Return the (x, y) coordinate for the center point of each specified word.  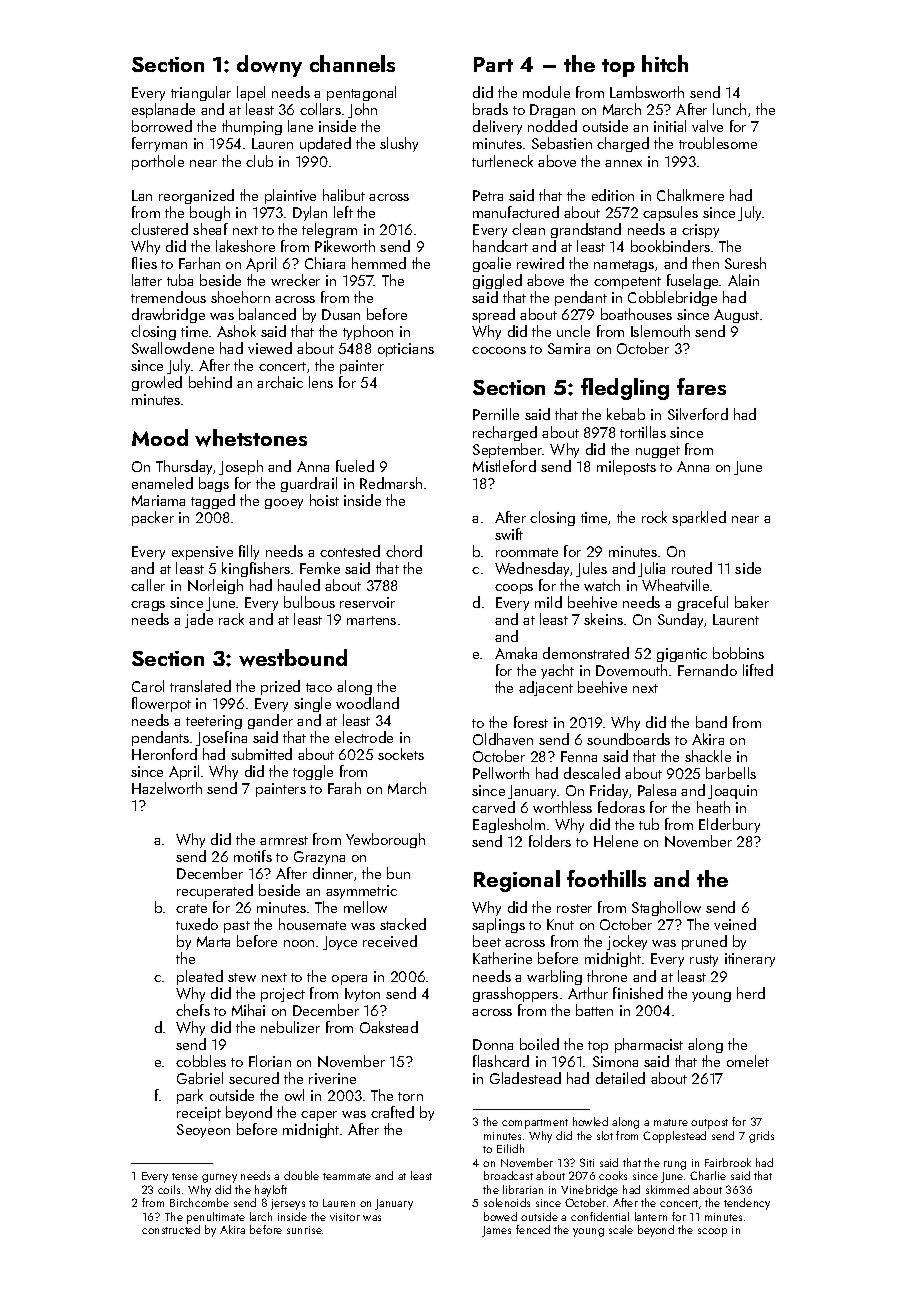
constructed (171, 1229)
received (390, 941)
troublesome (718, 143)
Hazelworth (167, 788)
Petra (488, 195)
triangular (201, 93)
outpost (709, 1124)
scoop (712, 1232)
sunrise (305, 1230)
